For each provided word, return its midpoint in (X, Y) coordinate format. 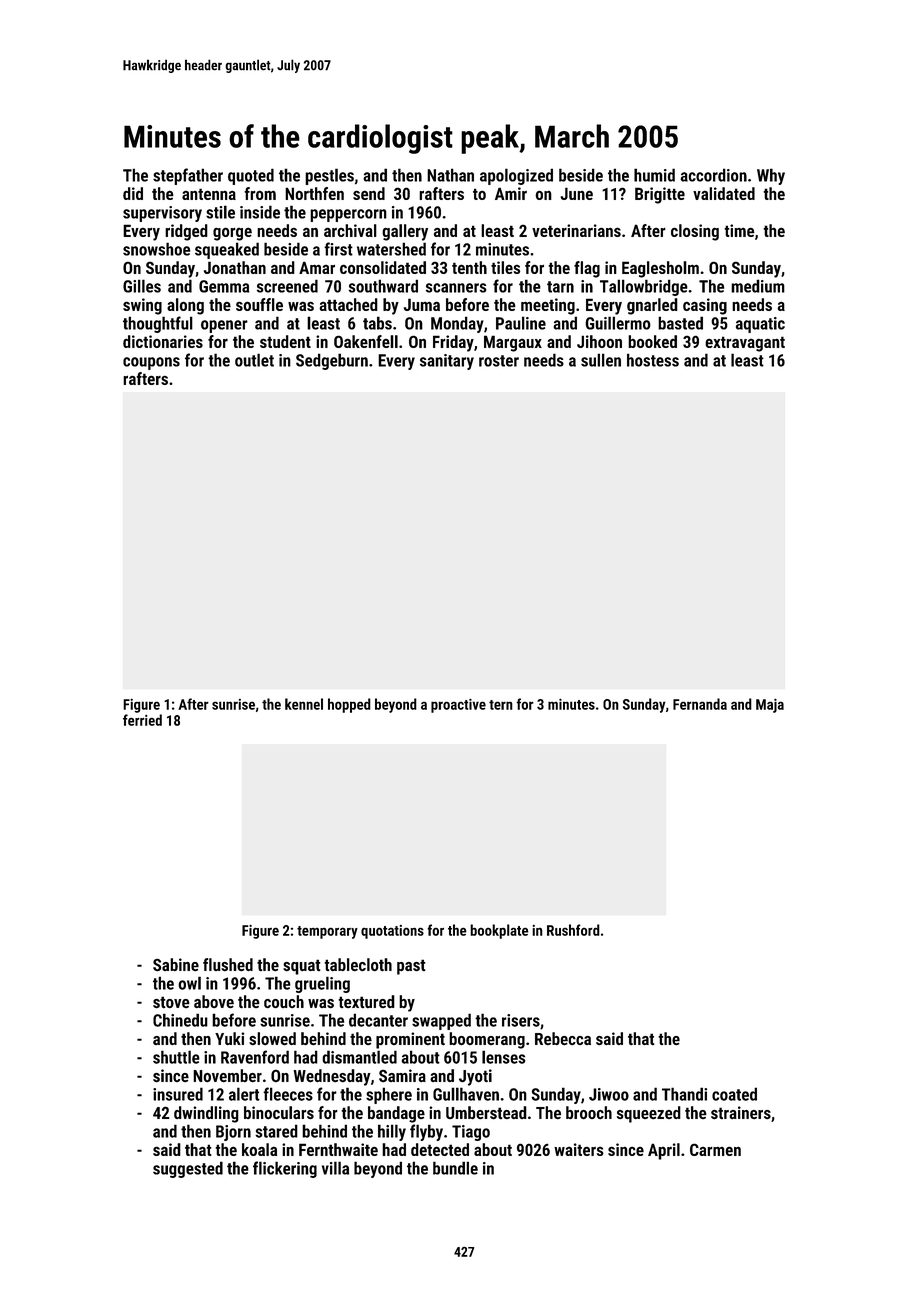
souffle (259, 304)
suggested (188, 1169)
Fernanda (700, 704)
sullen (601, 360)
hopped (349, 705)
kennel (304, 704)
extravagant (745, 344)
